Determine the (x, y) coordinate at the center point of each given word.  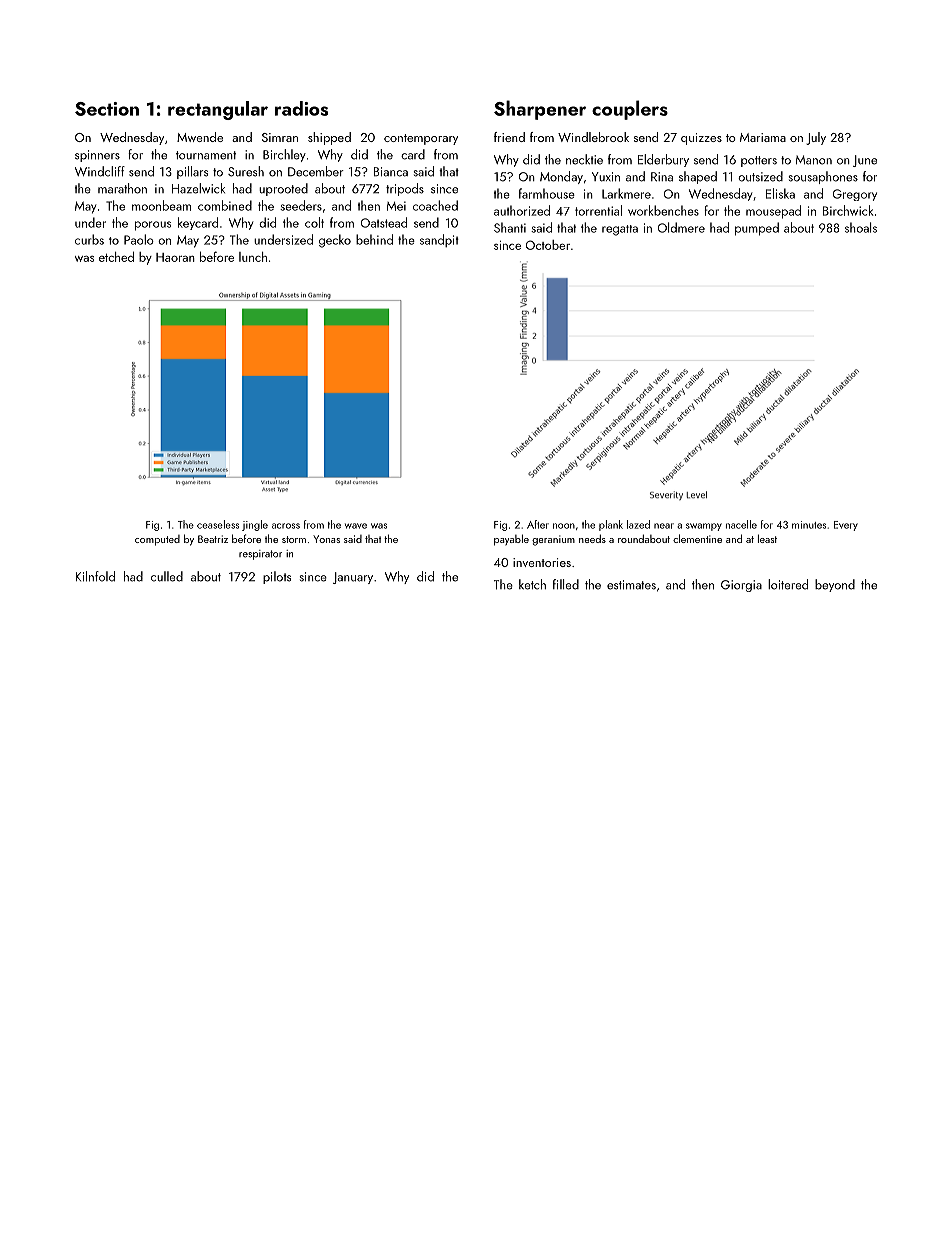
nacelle (741, 524)
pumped (757, 229)
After (538, 524)
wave (356, 526)
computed (157, 540)
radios (301, 108)
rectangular (218, 110)
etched (116, 257)
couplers (630, 110)
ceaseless (218, 524)
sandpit (439, 240)
